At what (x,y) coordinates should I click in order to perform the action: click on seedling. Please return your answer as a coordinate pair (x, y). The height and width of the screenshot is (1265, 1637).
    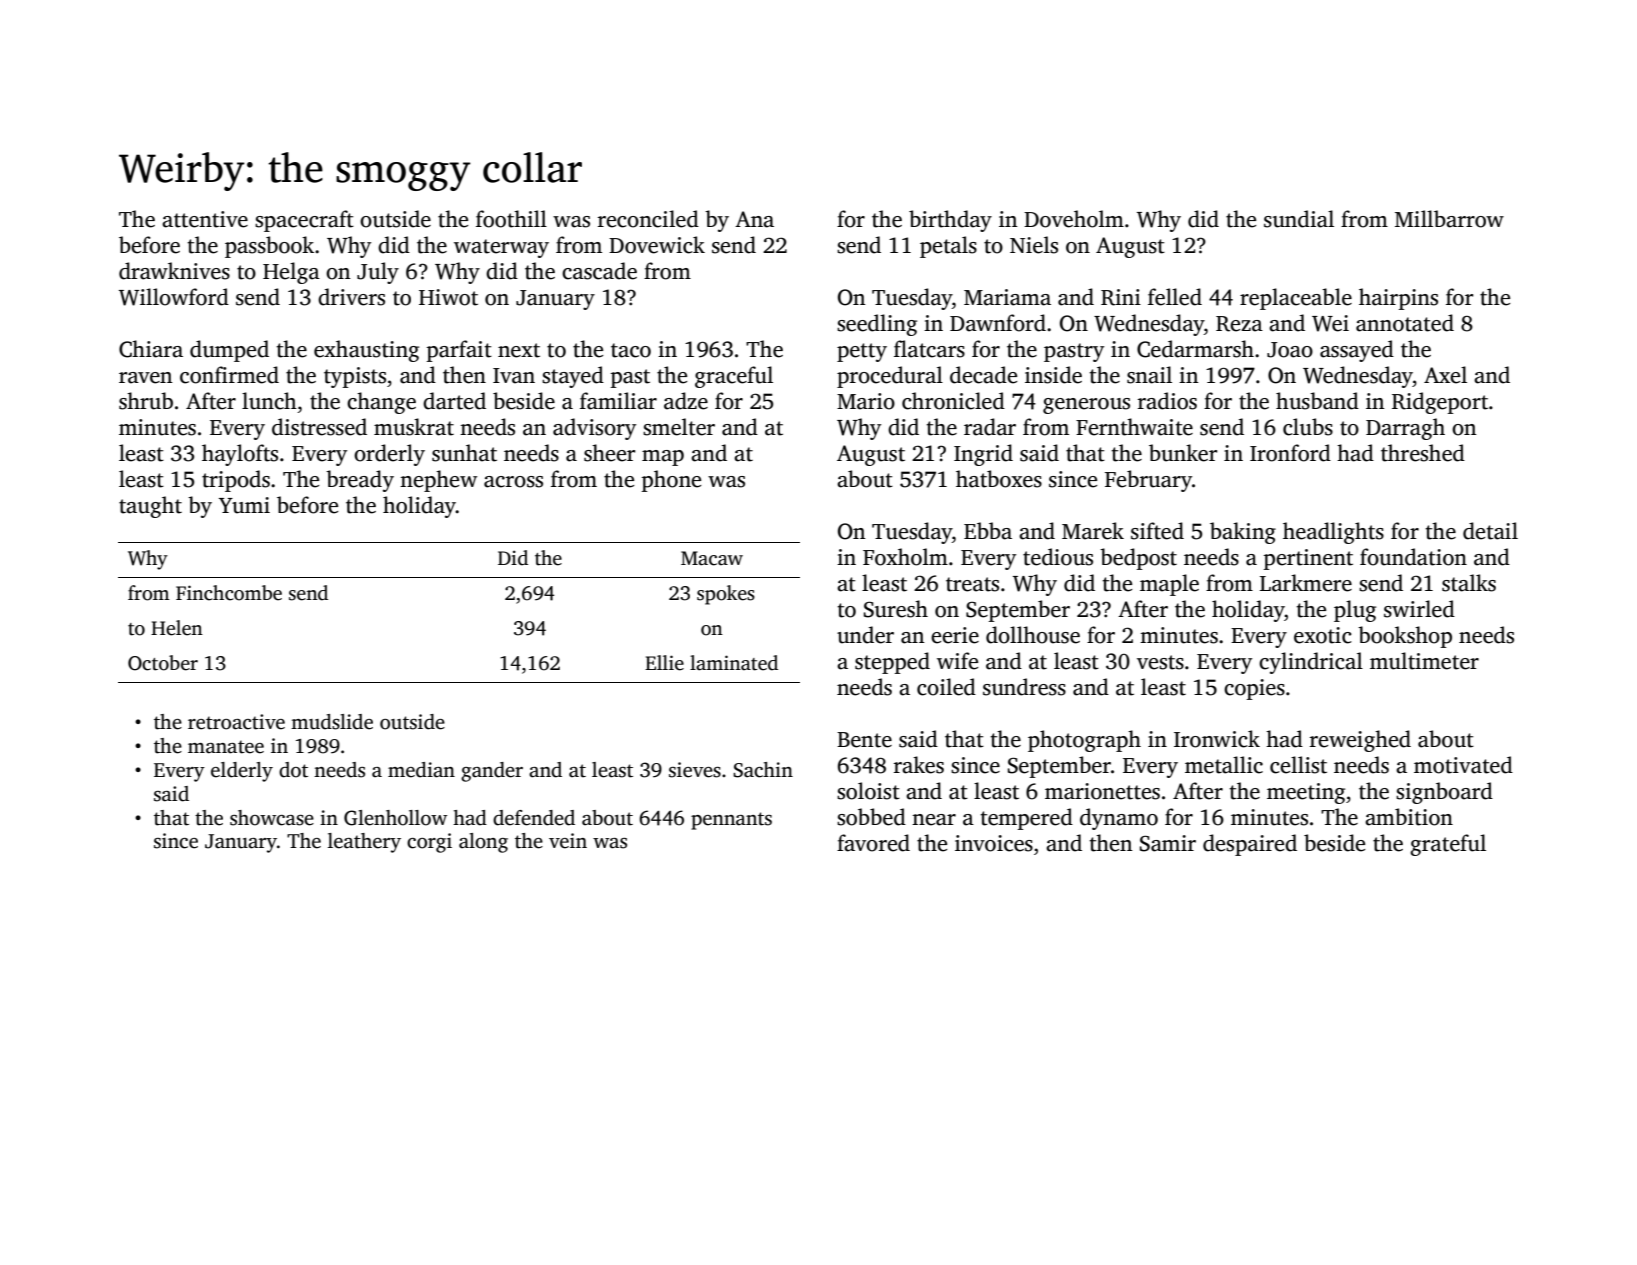
    Looking at the image, I should click on (877, 325).
